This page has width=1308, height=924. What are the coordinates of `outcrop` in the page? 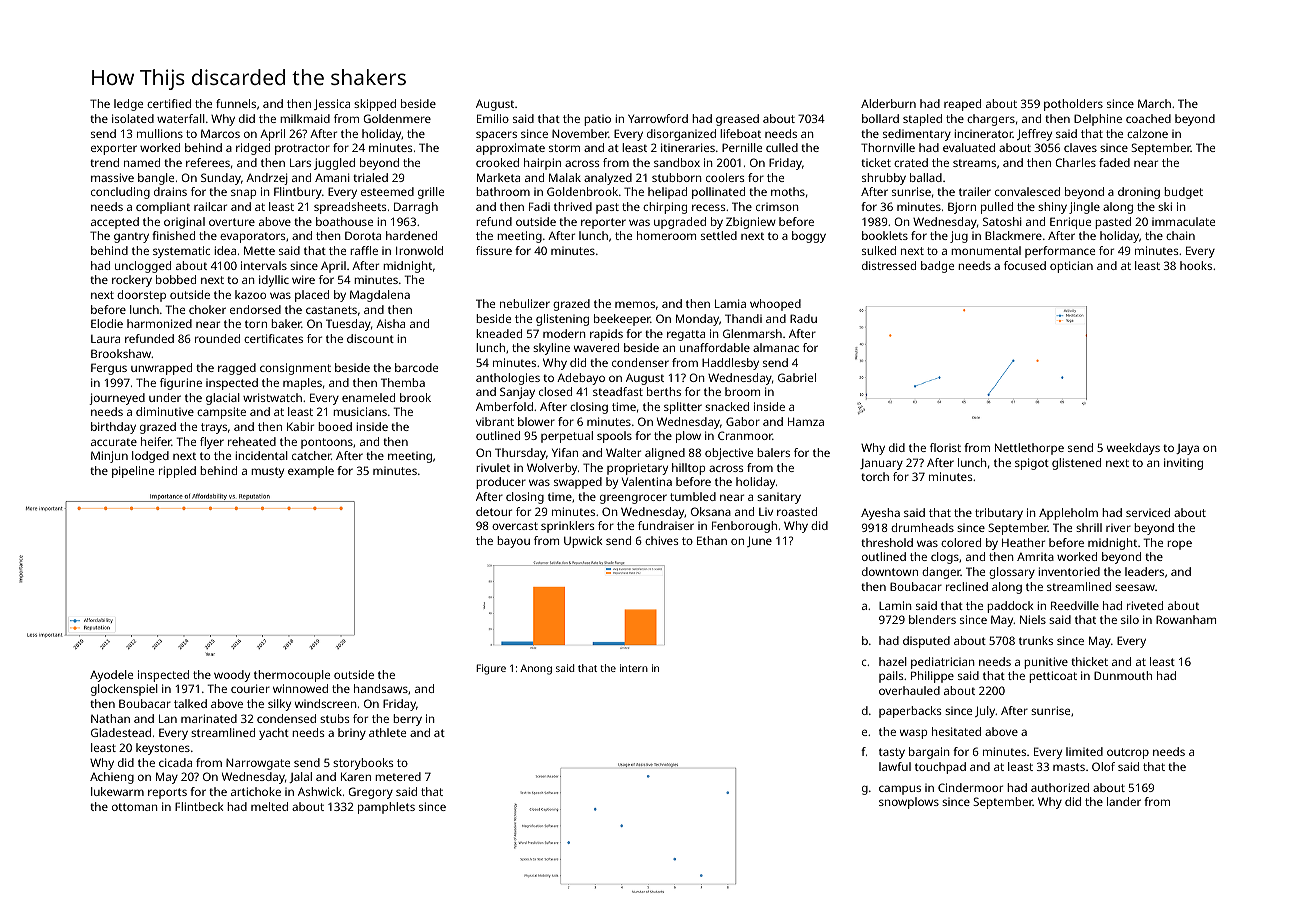 It's located at (1128, 753).
